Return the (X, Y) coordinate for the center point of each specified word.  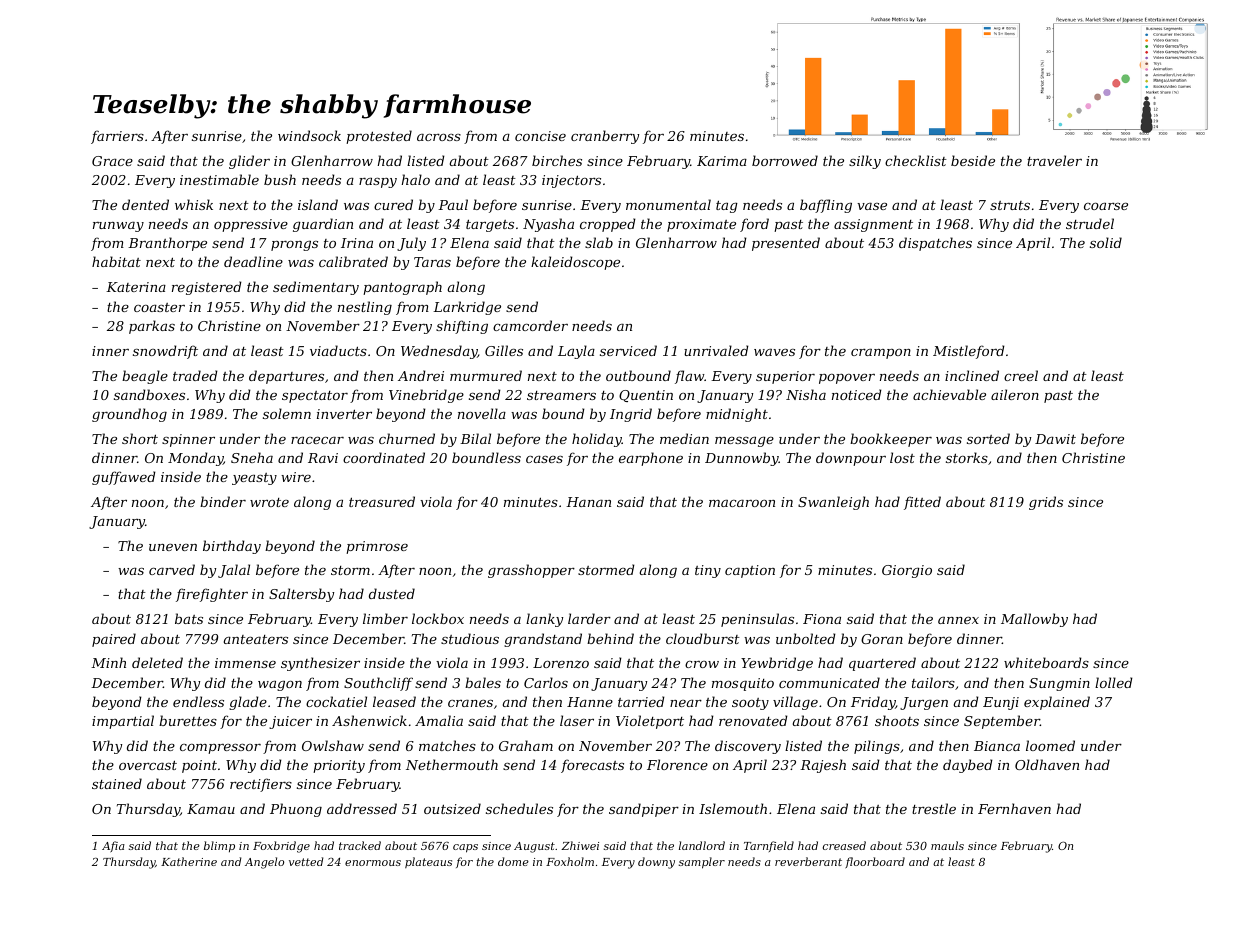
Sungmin (1059, 684)
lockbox (438, 618)
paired (114, 640)
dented (145, 204)
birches (557, 160)
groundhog (129, 415)
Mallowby (1034, 620)
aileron (1015, 394)
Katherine (189, 861)
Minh (108, 662)
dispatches (935, 244)
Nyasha (548, 225)
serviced (628, 350)
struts (1010, 205)
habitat (116, 261)
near (686, 703)
